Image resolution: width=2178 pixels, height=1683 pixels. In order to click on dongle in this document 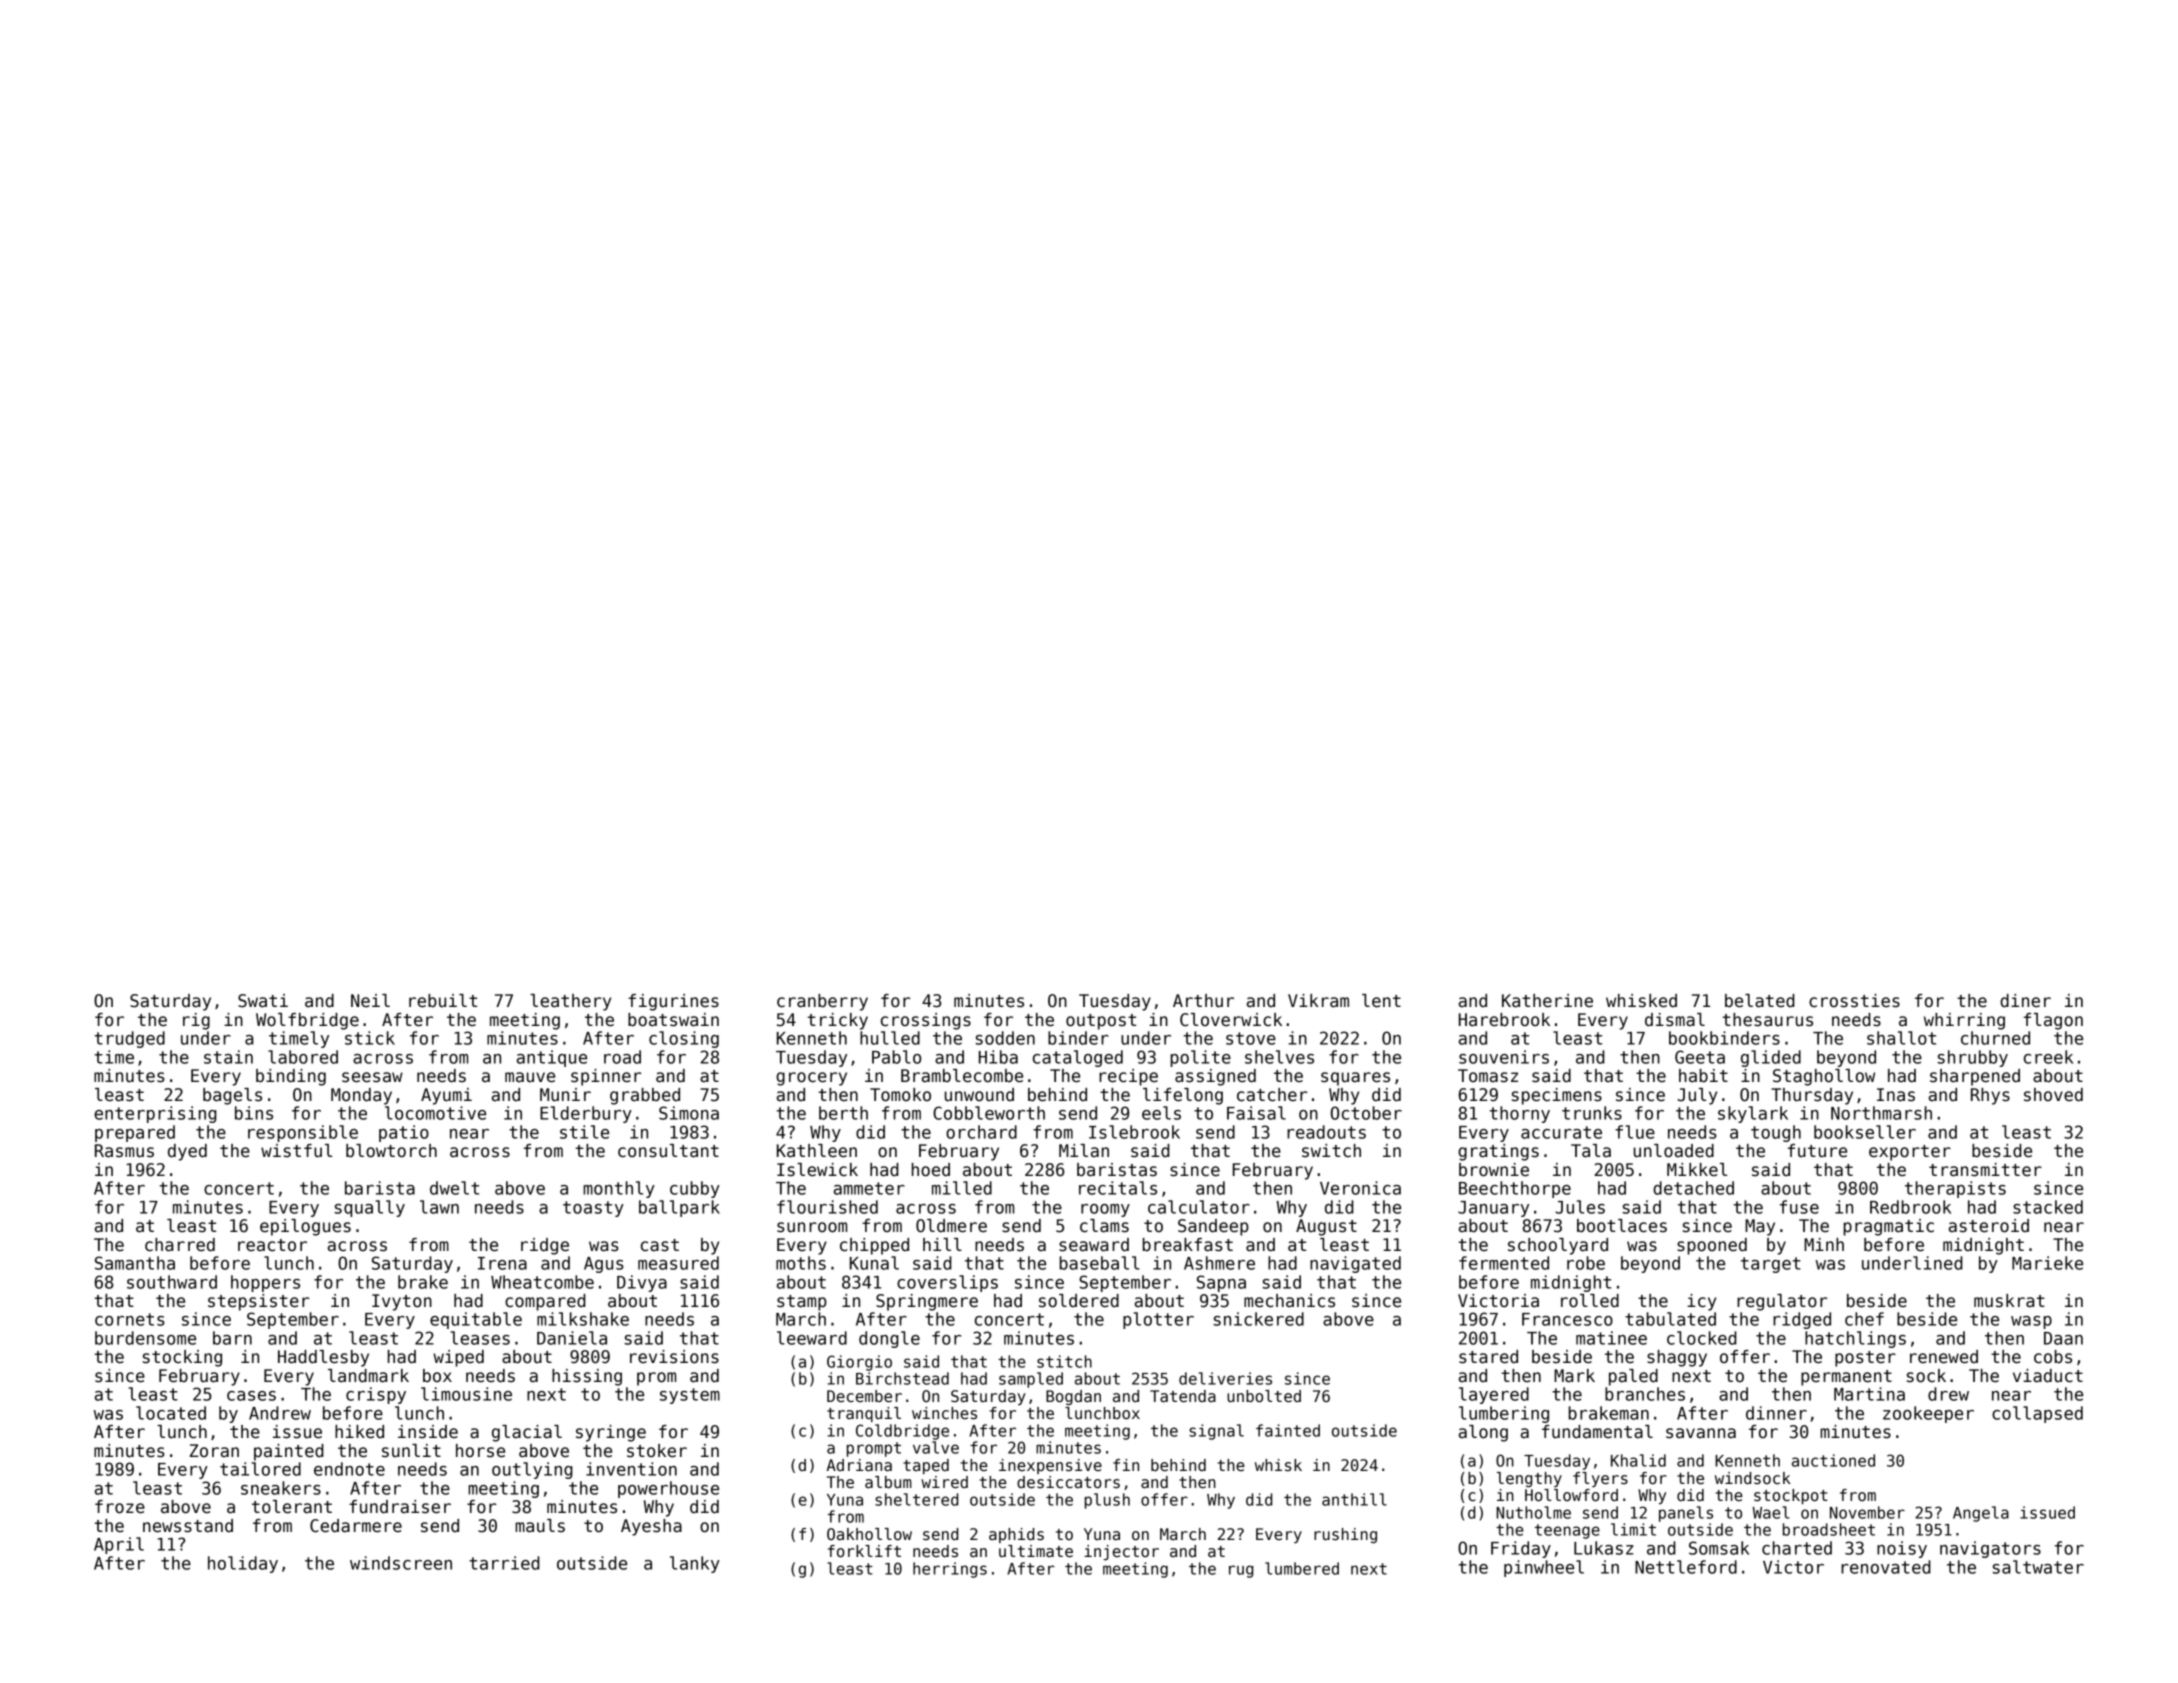, I will do `click(889, 1339)`.
